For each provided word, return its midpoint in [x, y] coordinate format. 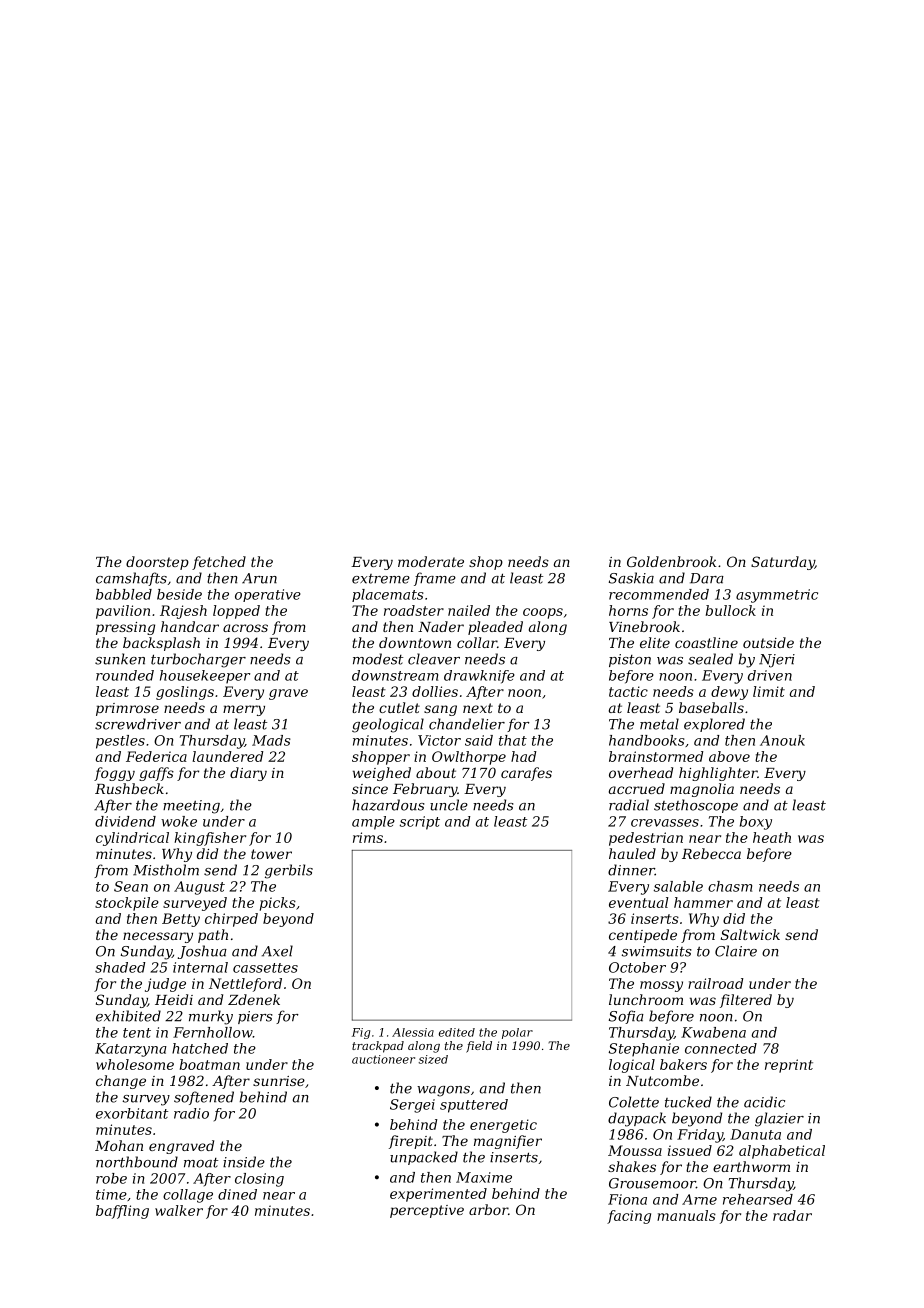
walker [179, 1210]
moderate [431, 561]
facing [629, 1217]
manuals [686, 1215]
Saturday [783, 563]
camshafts [131, 579]
